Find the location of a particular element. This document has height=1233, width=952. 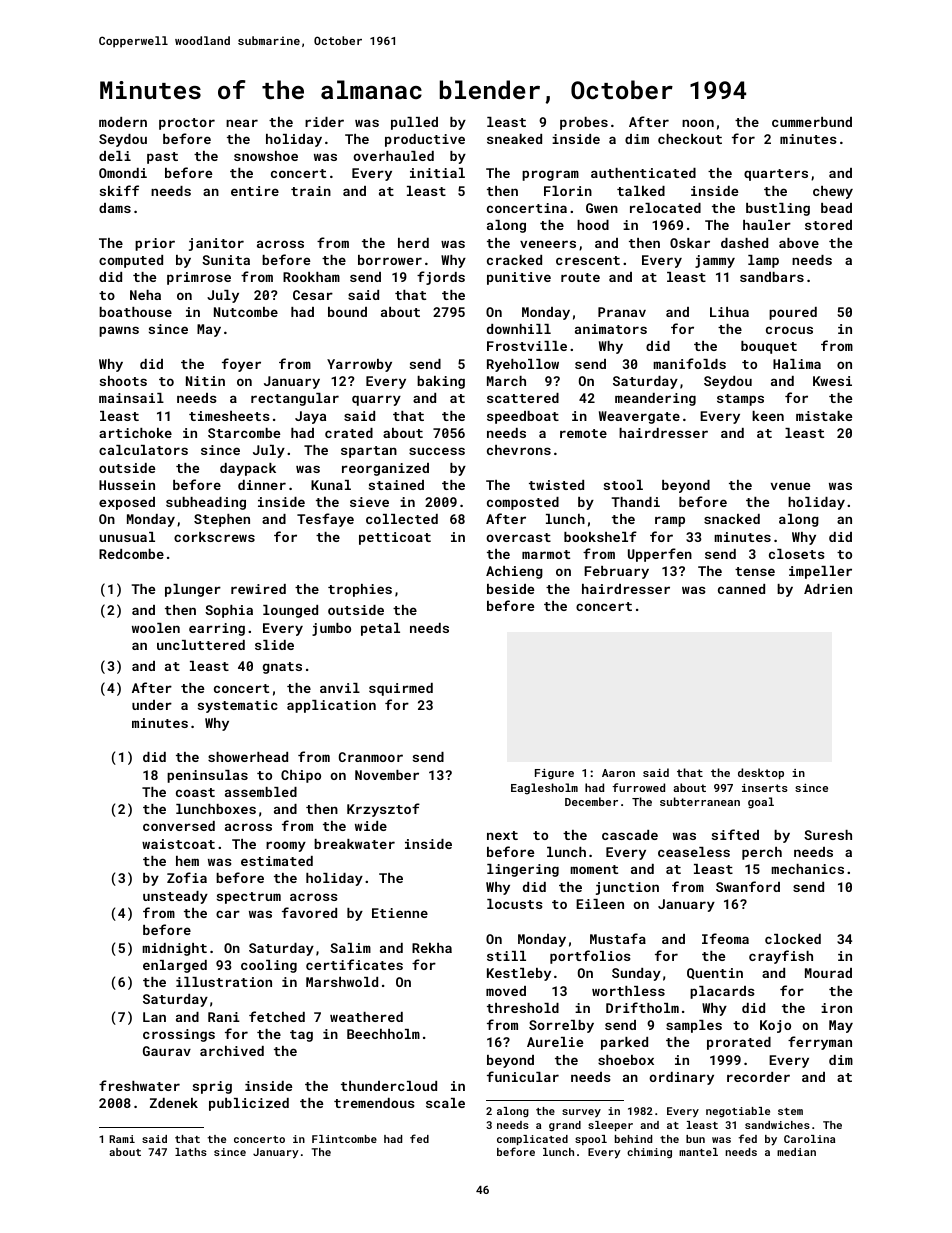

rider is located at coordinates (324, 122).
